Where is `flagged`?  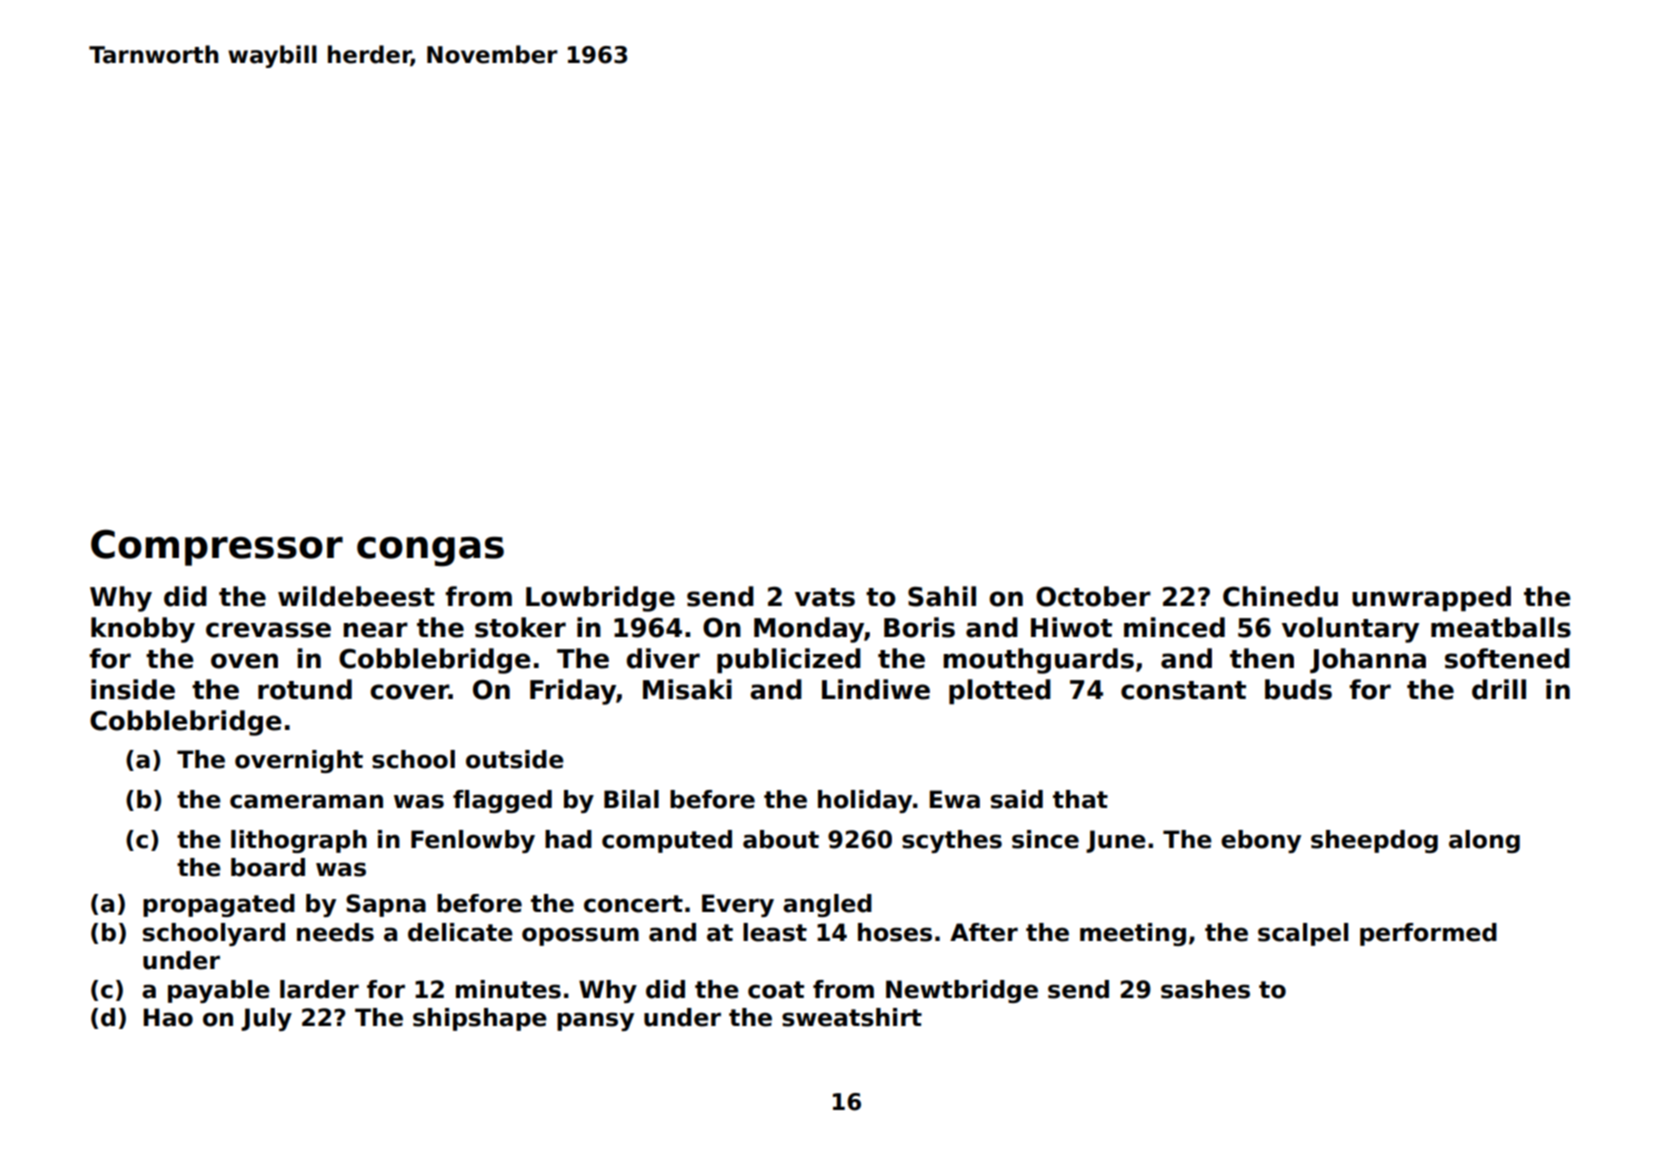
flagged is located at coordinates (502, 801).
